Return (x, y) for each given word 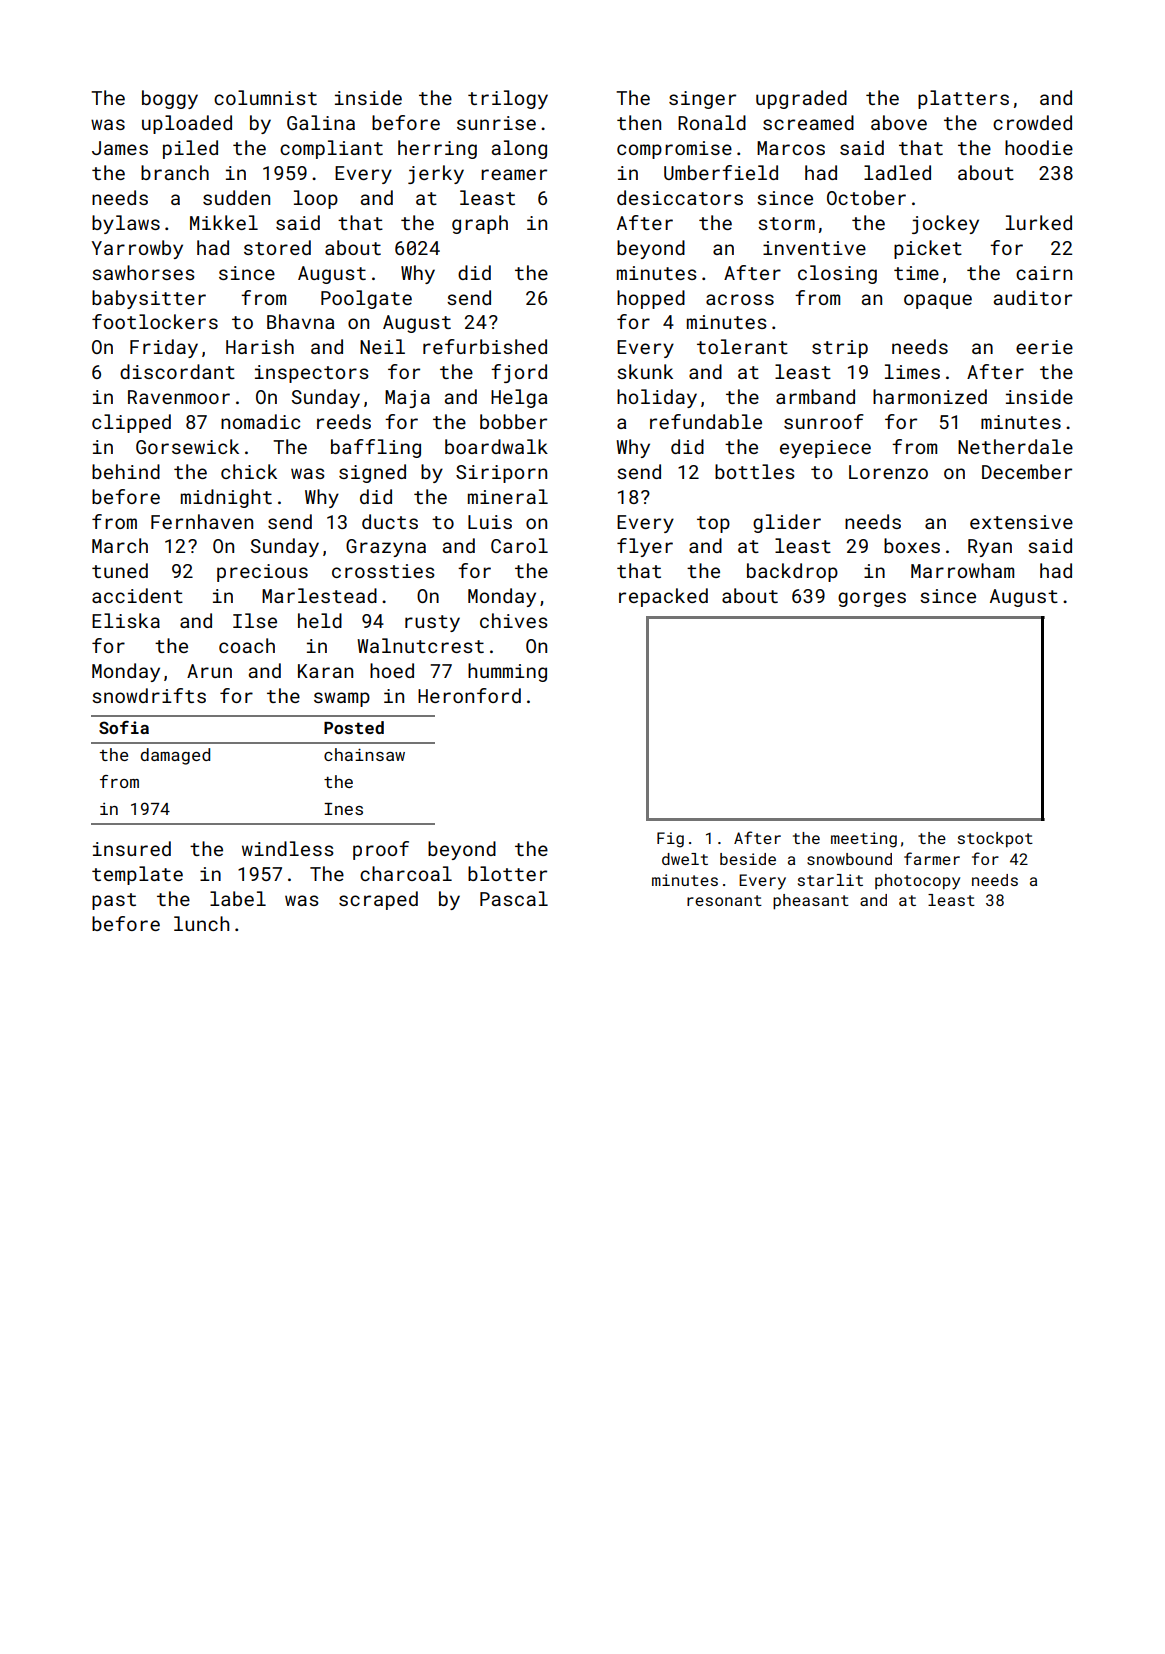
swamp (342, 699)
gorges (872, 599)
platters (963, 99)
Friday (164, 348)
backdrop (792, 572)
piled (190, 149)
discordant (177, 371)
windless (288, 848)
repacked (663, 597)
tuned (120, 570)
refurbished (485, 346)
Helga (519, 398)
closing (837, 274)
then (639, 122)
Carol (519, 545)
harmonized (930, 396)
